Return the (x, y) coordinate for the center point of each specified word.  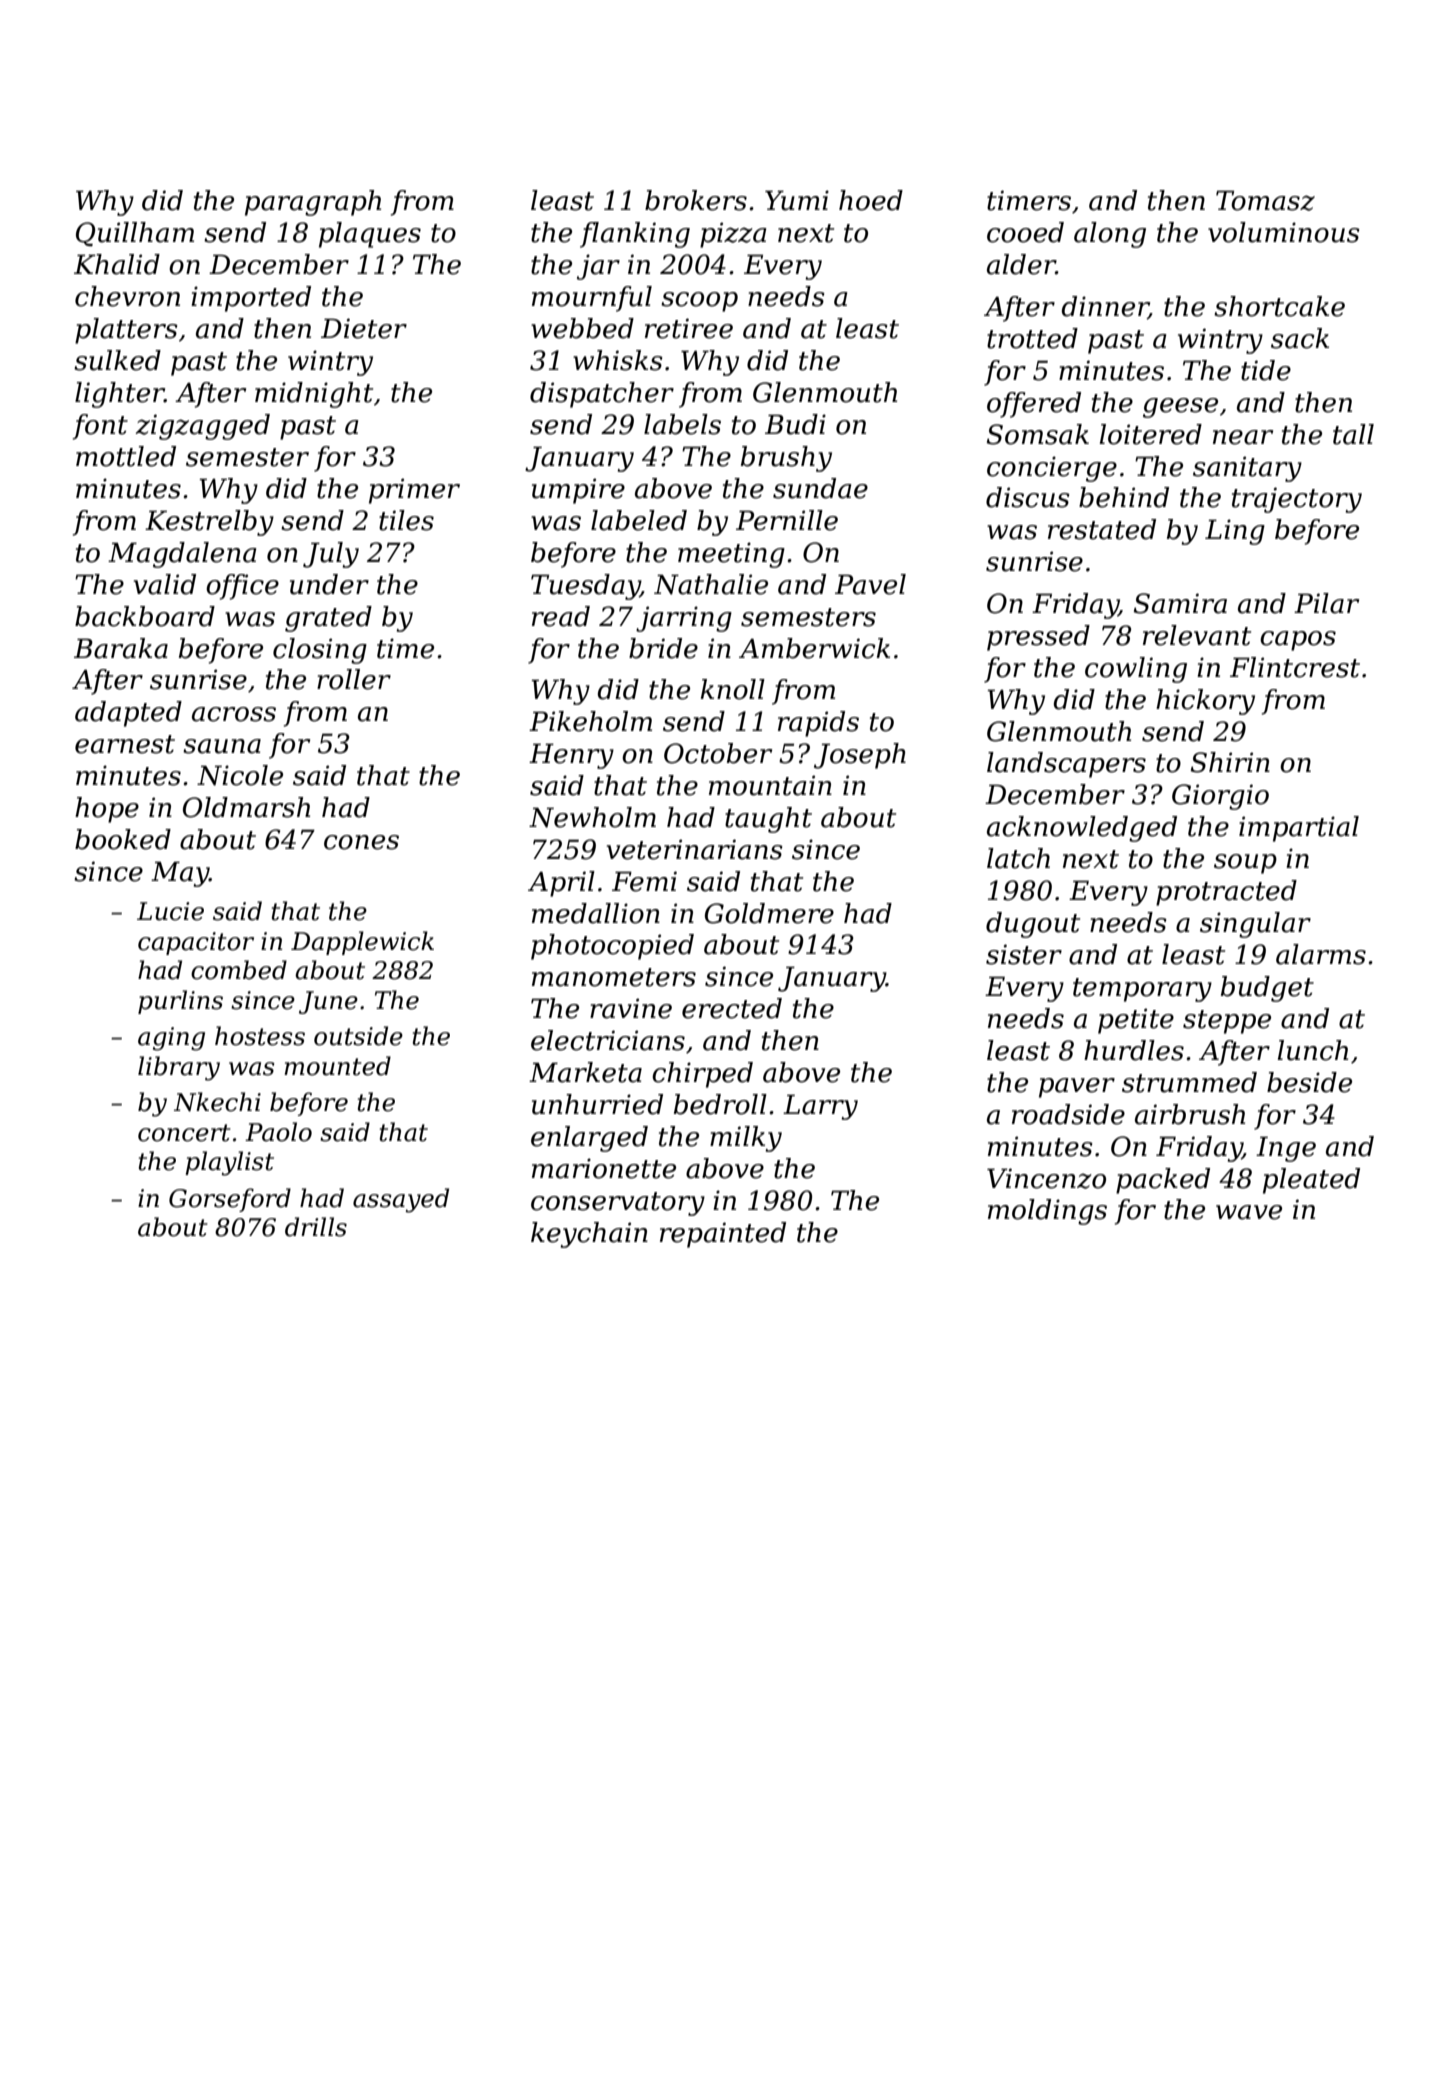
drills (316, 1227)
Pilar (1326, 603)
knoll (733, 689)
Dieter (364, 328)
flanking (635, 235)
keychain (589, 1235)
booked (123, 839)
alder (1021, 264)
